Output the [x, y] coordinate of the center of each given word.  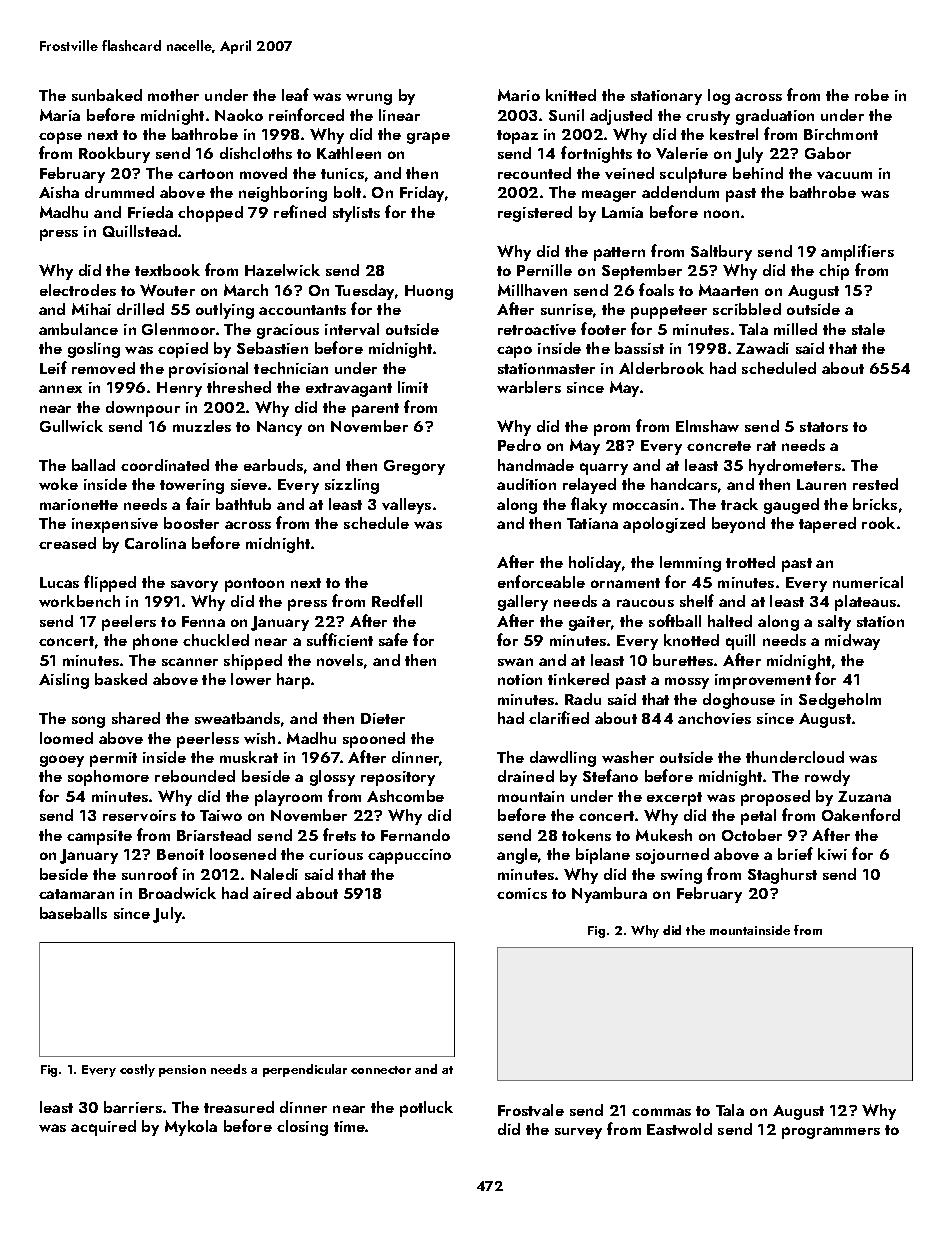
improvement [763, 681]
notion [520, 679]
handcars [684, 484]
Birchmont [841, 134]
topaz [517, 137]
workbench [79, 601]
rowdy [827, 778]
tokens [586, 835]
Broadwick [177, 893]
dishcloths [256, 153]
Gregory [414, 467]
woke [58, 484]
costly [137, 1070]
